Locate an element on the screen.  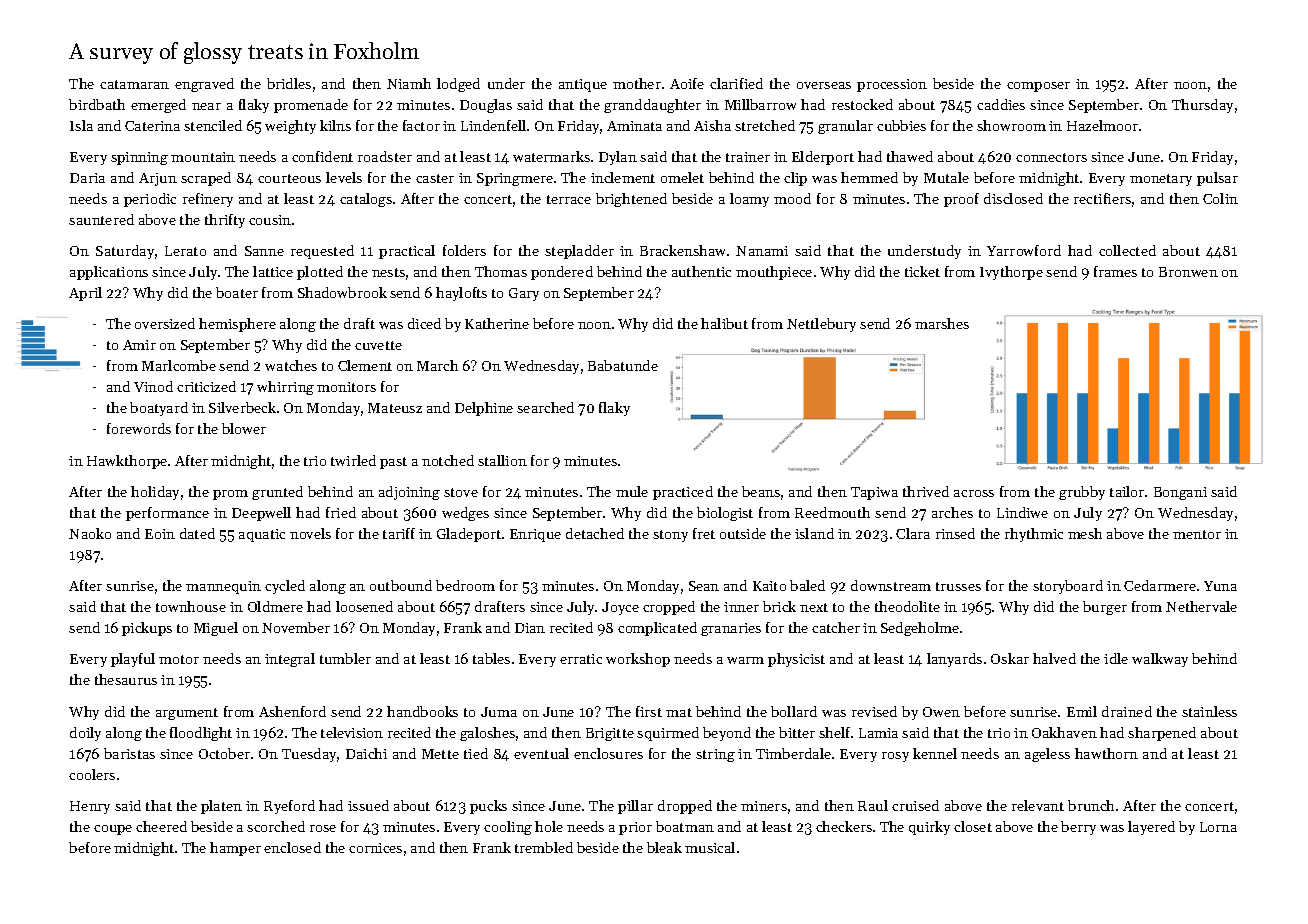
searched is located at coordinates (545, 407).
